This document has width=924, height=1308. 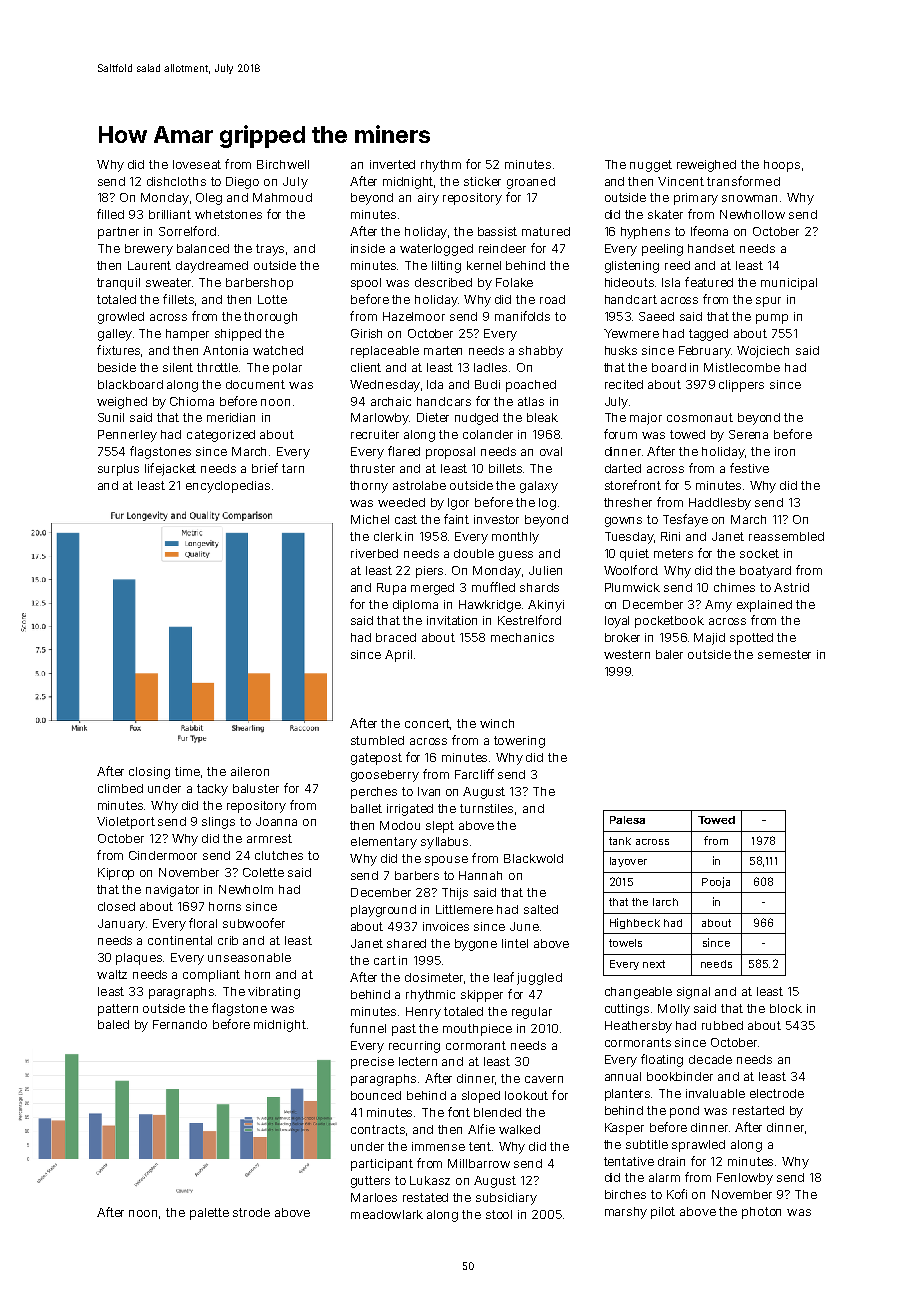 What do you see at coordinates (486, 808) in the document?
I see `turnstiles` at bounding box center [486, 808].
